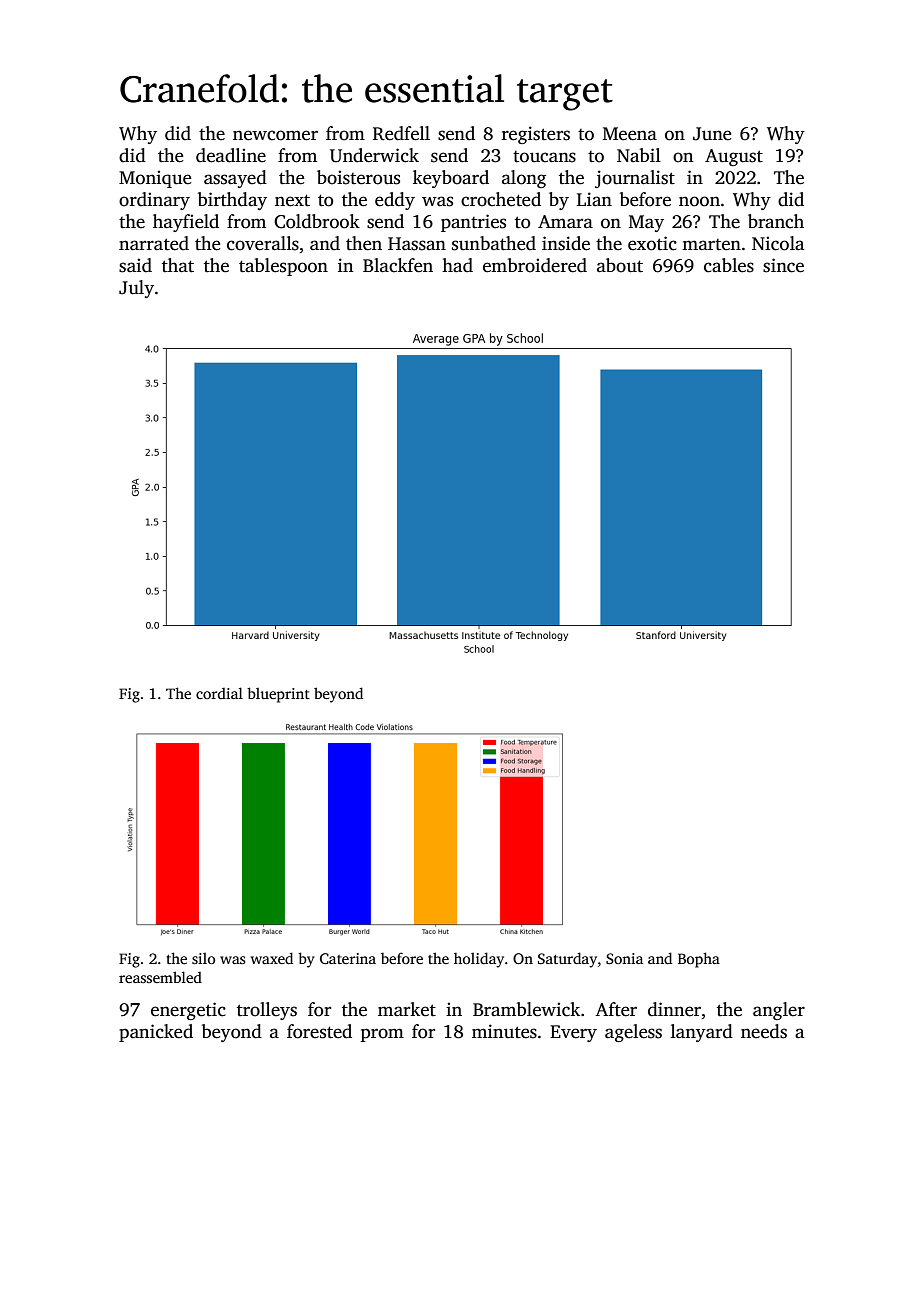  What do you see at coordinates (624, 958) in the document?
I see `Sonia` at bounding box center [624, 958].
